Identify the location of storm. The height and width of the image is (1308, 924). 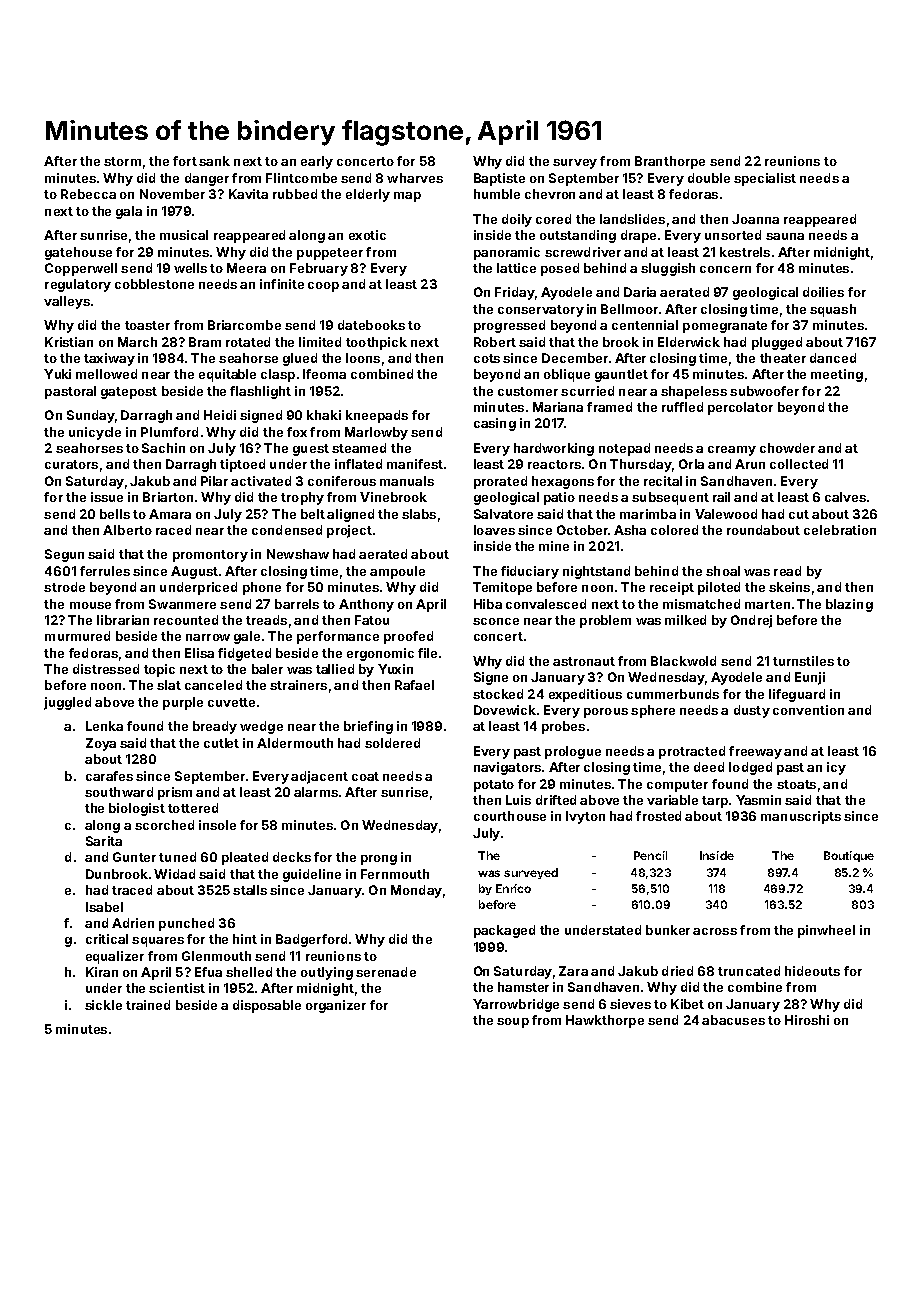
(122, 161).
